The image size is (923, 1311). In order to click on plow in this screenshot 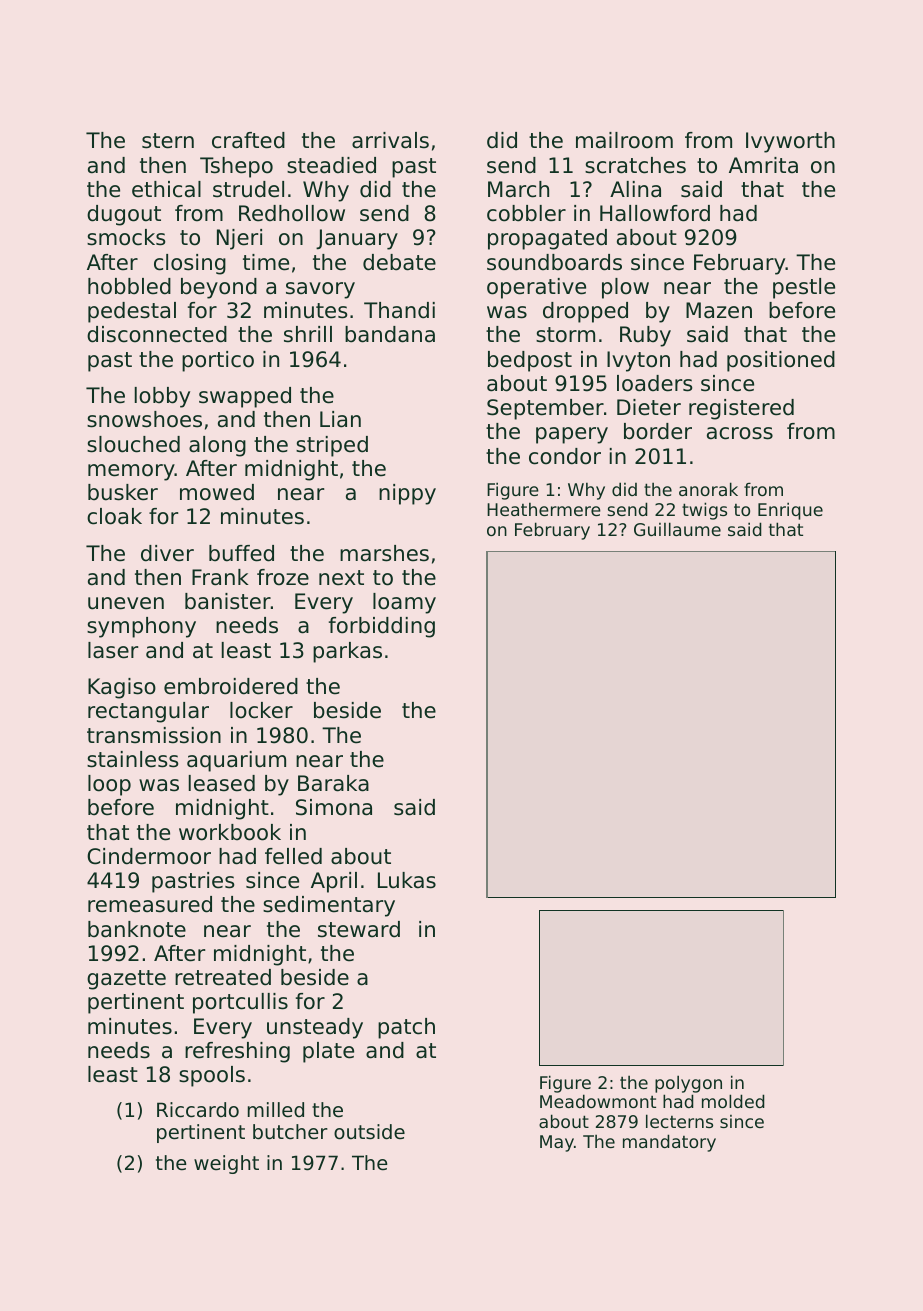, I will do `click(625, 288)`.
